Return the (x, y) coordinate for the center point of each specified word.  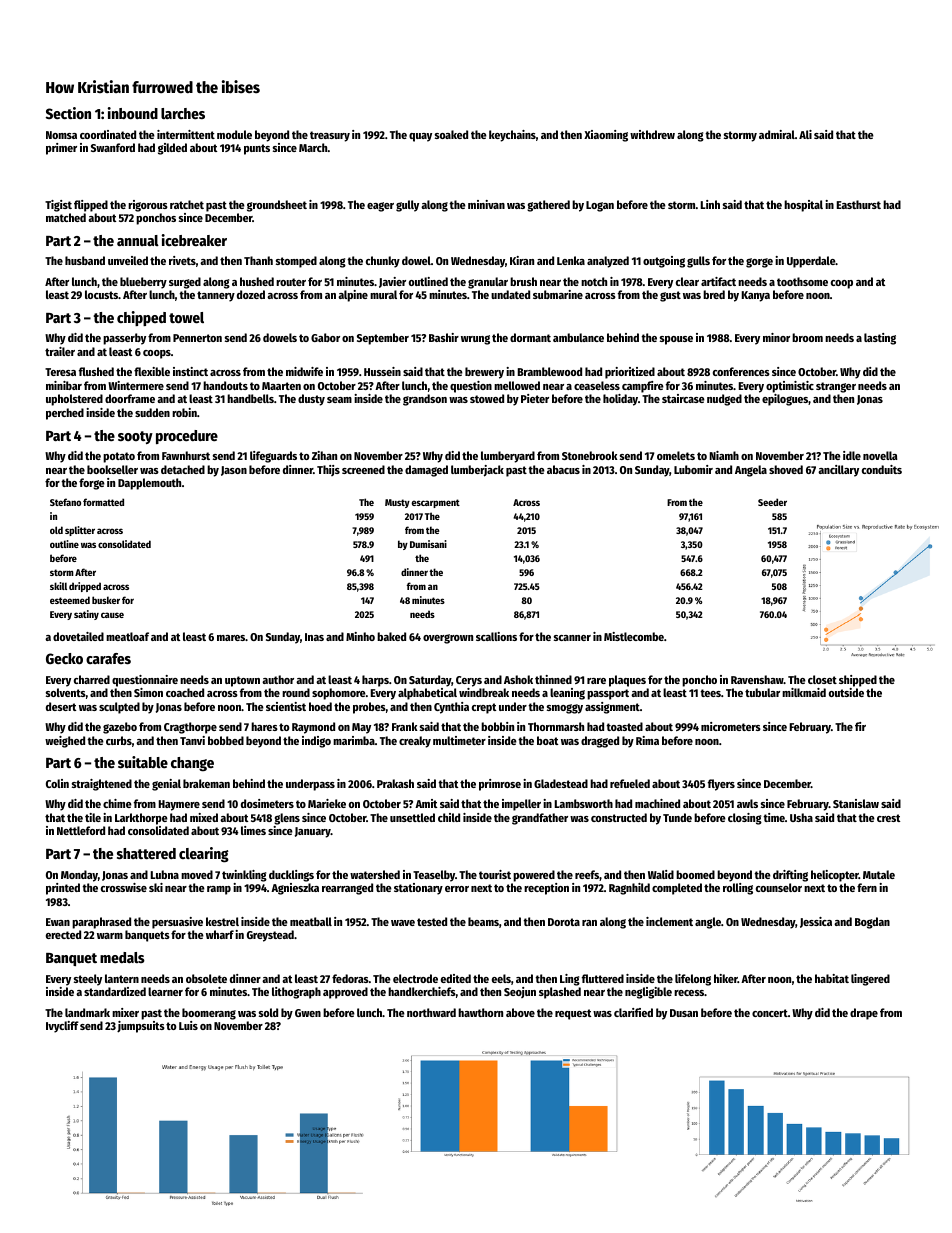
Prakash (395, 783)
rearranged (347, 889)
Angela (751, 471)
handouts (225, 385)
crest (888, 818)
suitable (143, 762)
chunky (383, 262)
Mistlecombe (634, 636)
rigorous (148, 206)
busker (106, 600)
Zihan (324, 455)
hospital (803, 206)
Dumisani (428, 544)
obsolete (206, 978)
